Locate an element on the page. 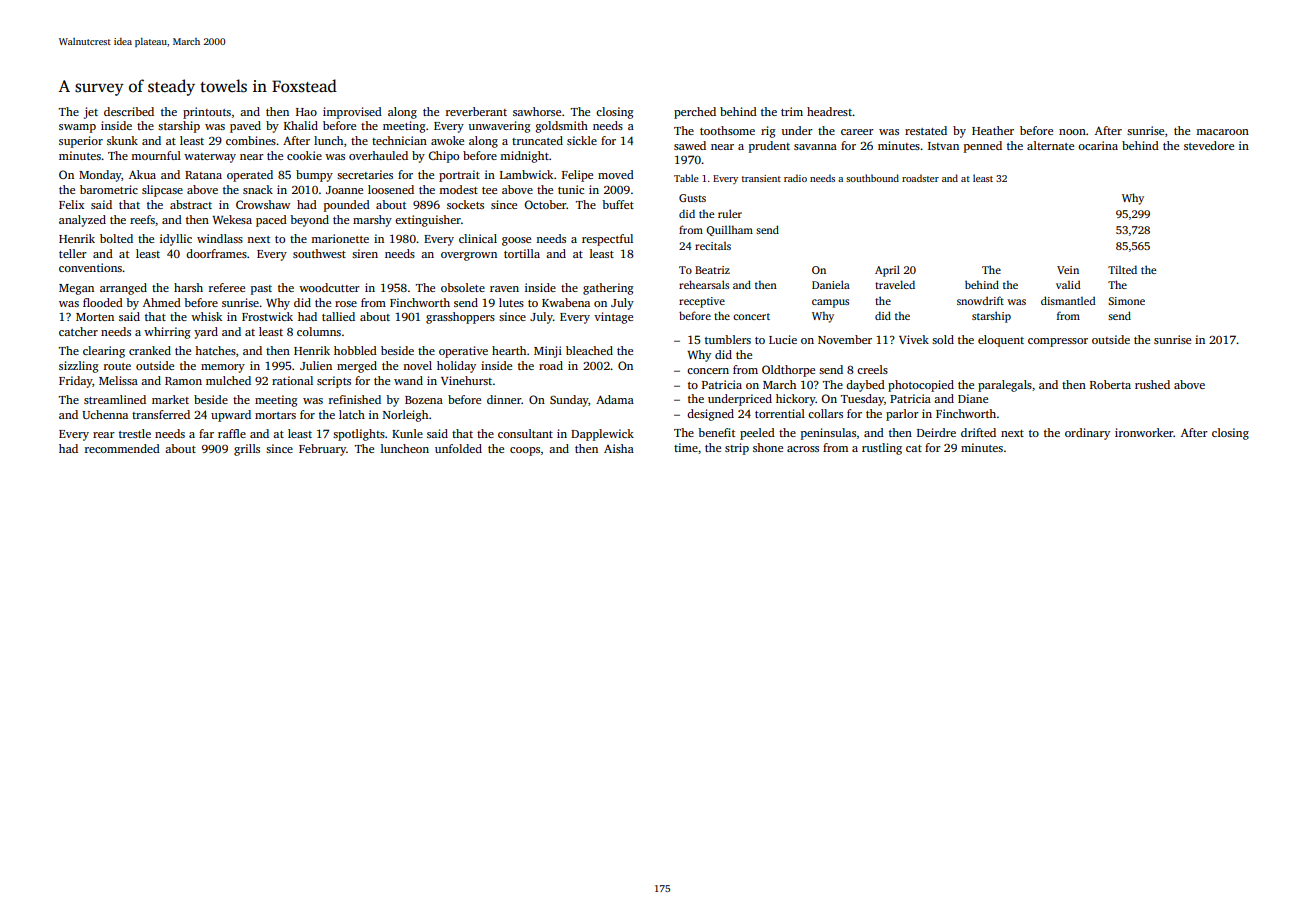 Image resolution: width=1308 pixels, height=924 pixels. spotlights is located at coordinates (359, 435).
